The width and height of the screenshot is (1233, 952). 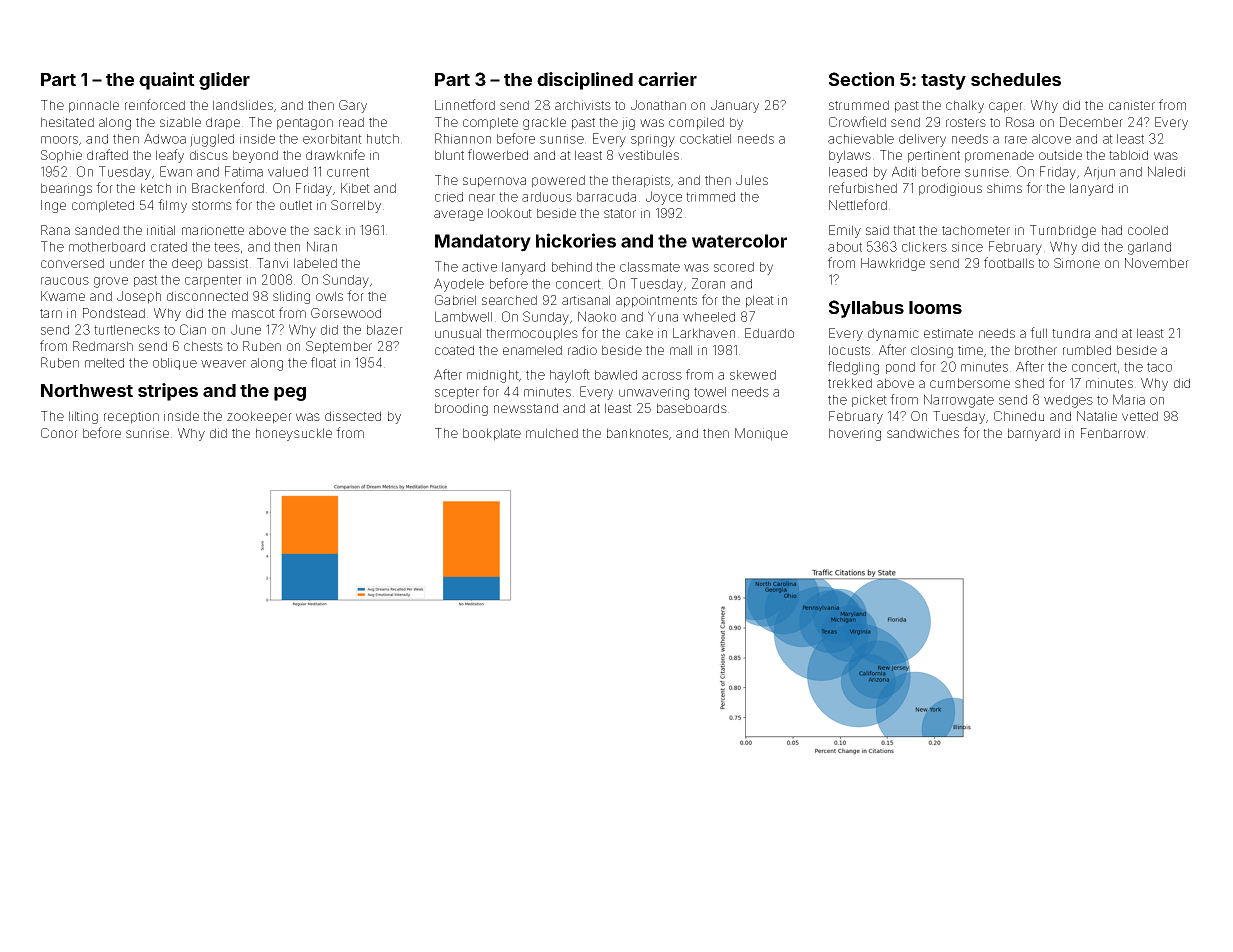 What do you see at coordinates (353, 106) in the screenshot?
I see `Gary` at bounding box center [353, 106].
